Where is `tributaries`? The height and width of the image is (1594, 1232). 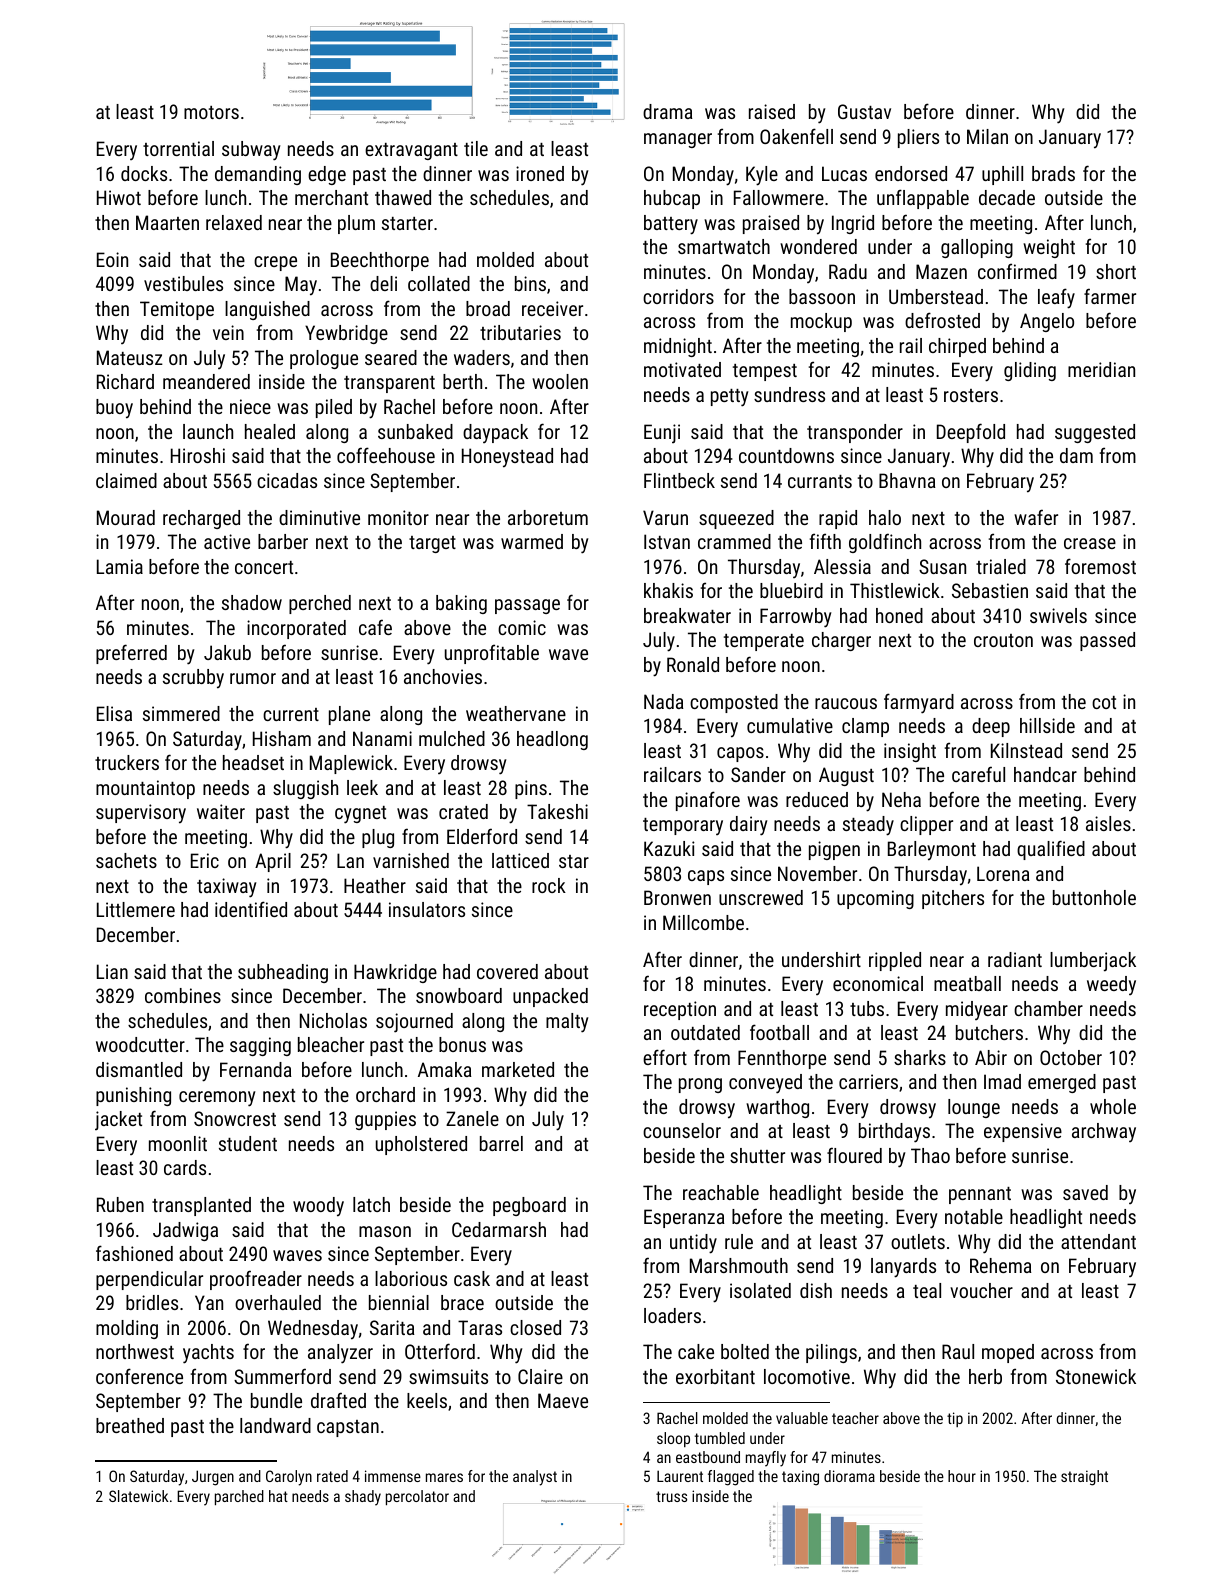 tributaries is located at coordinates (520, 332).
